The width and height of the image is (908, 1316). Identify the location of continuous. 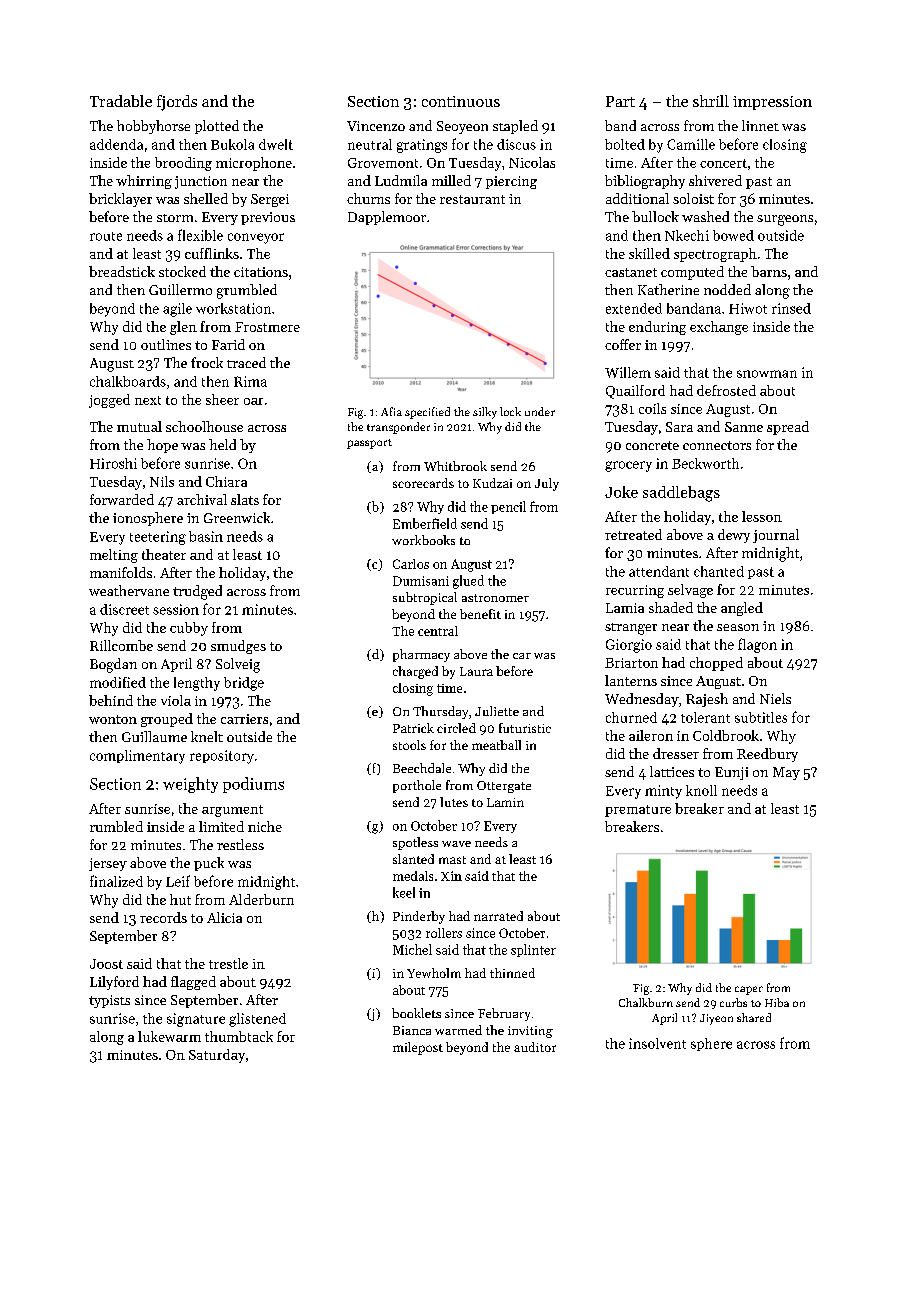
(461, 101).
